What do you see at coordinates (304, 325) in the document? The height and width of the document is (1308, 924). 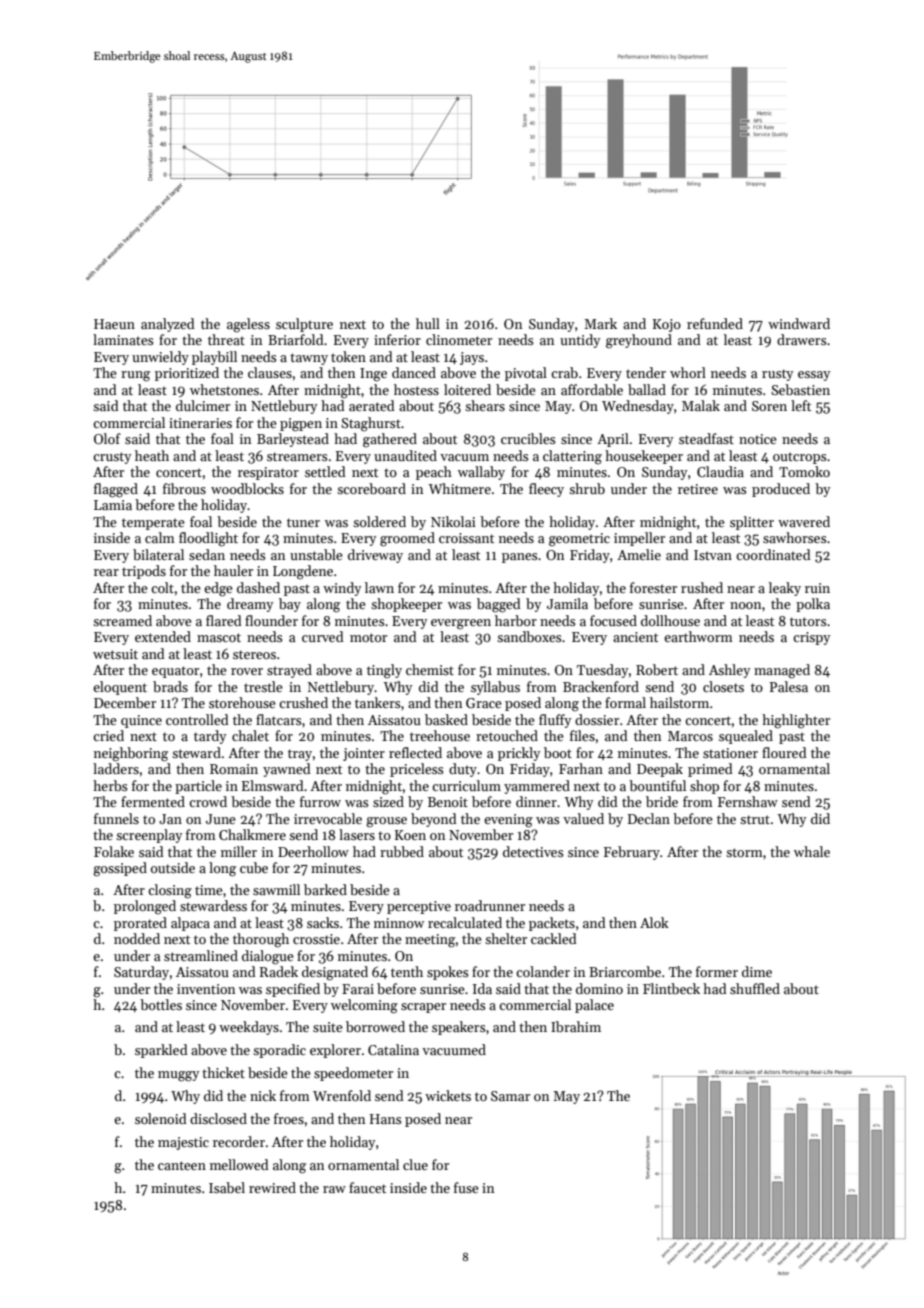 I see `sculpture` at bounding box center [304, 325].
